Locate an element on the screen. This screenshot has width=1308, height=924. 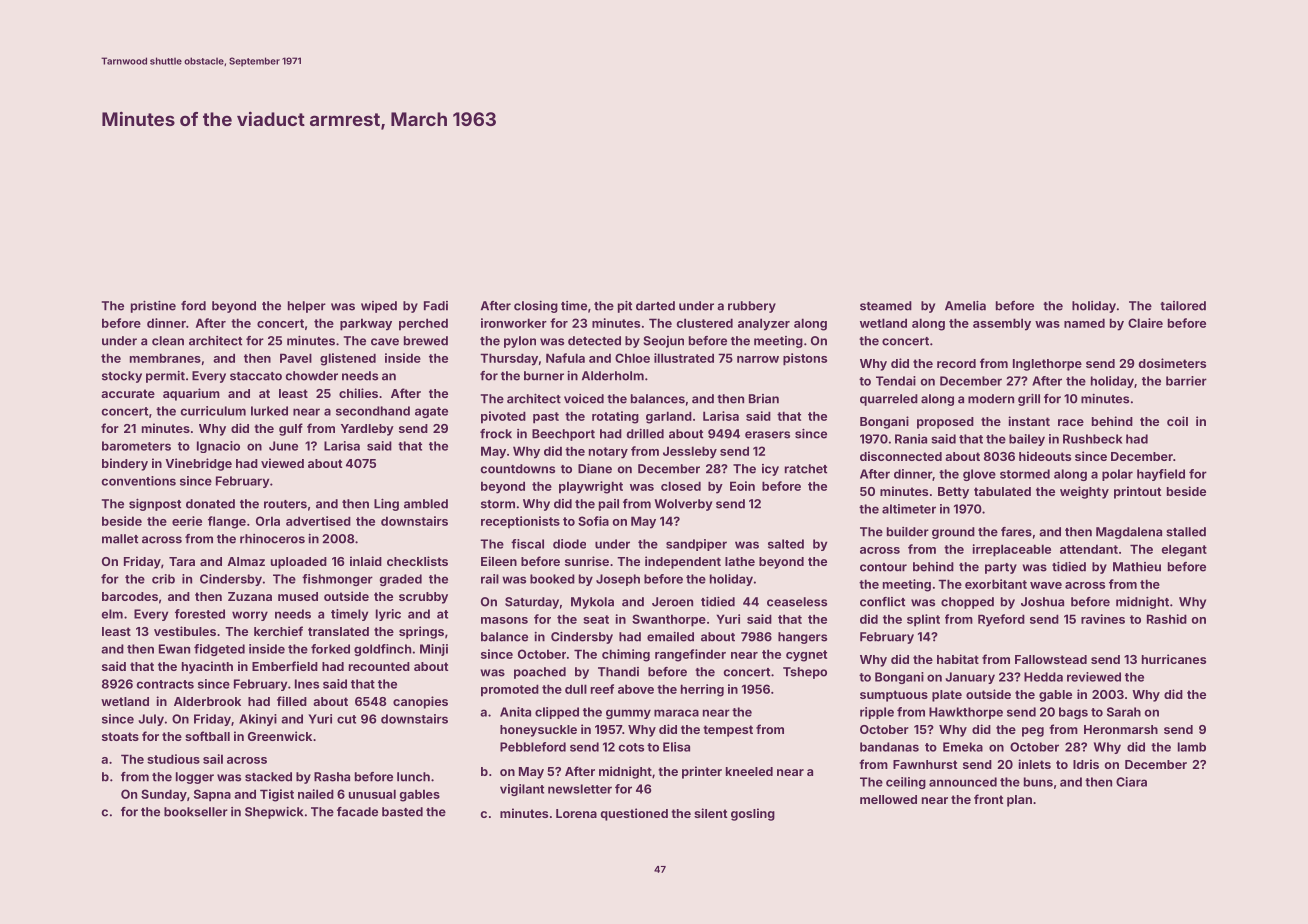
Sarah is located at coordinates (1124, 712).
